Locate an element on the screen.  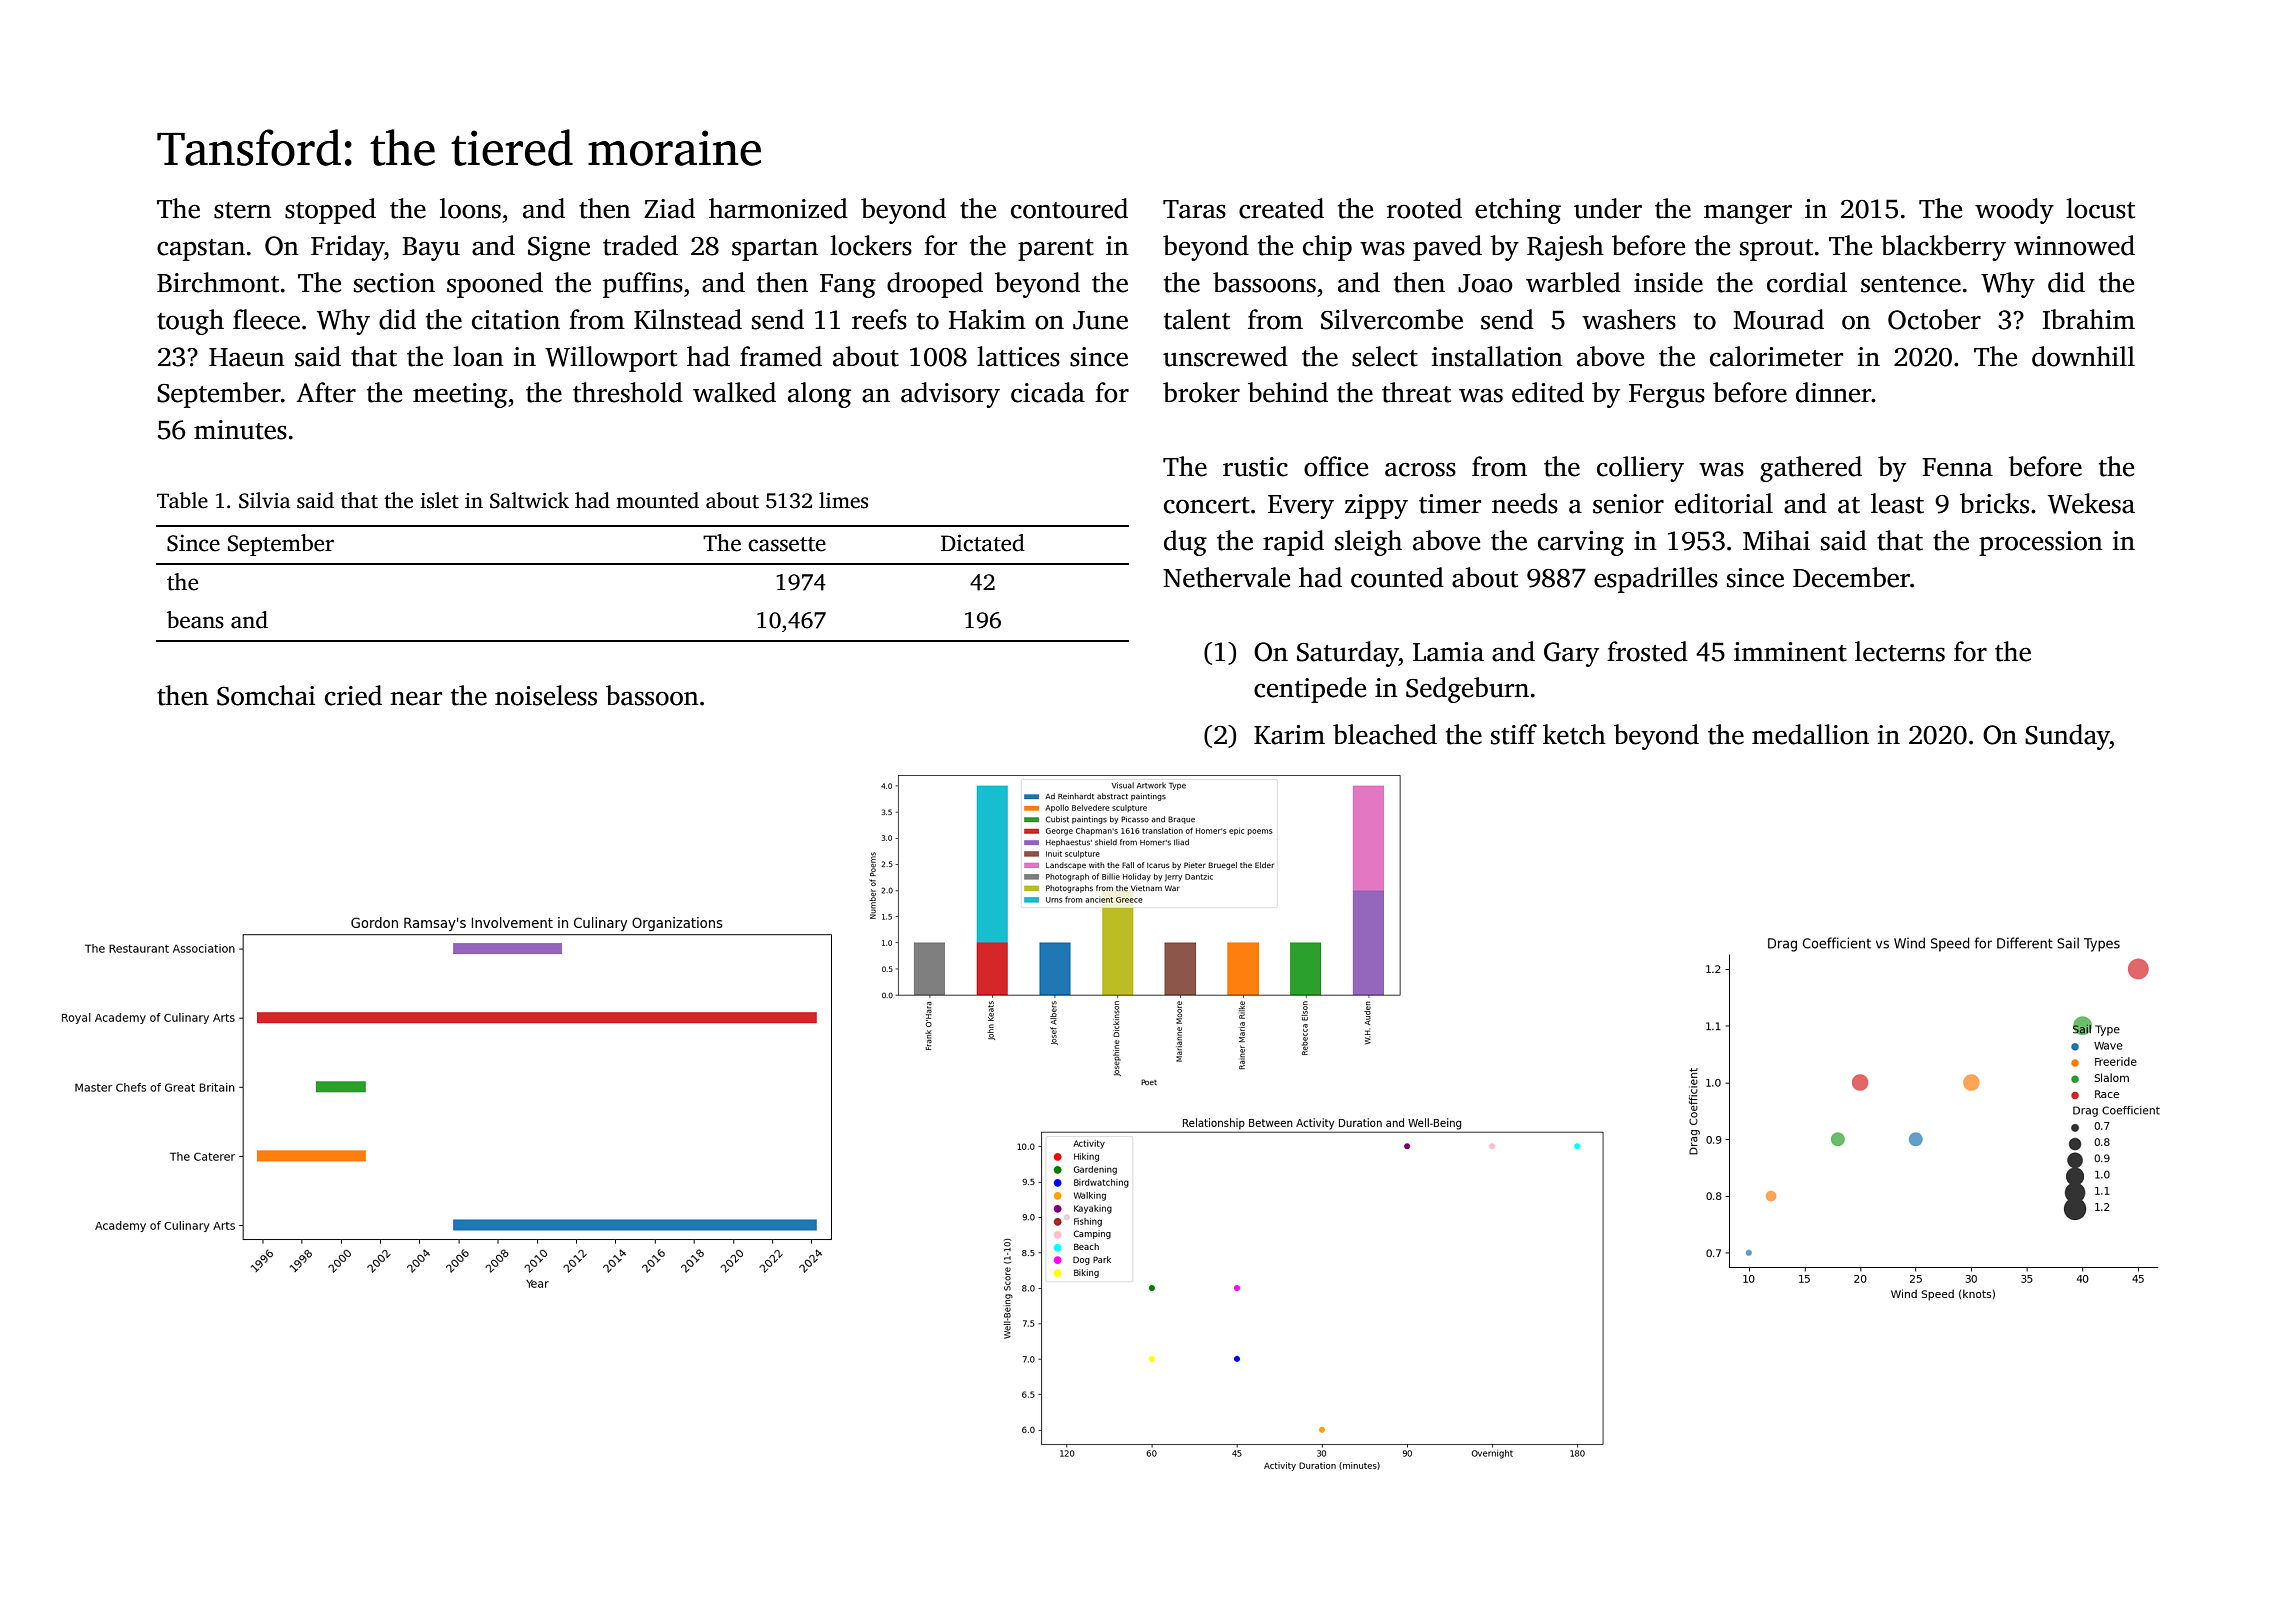
Wekesa is located at coordinates (2091, 503).
